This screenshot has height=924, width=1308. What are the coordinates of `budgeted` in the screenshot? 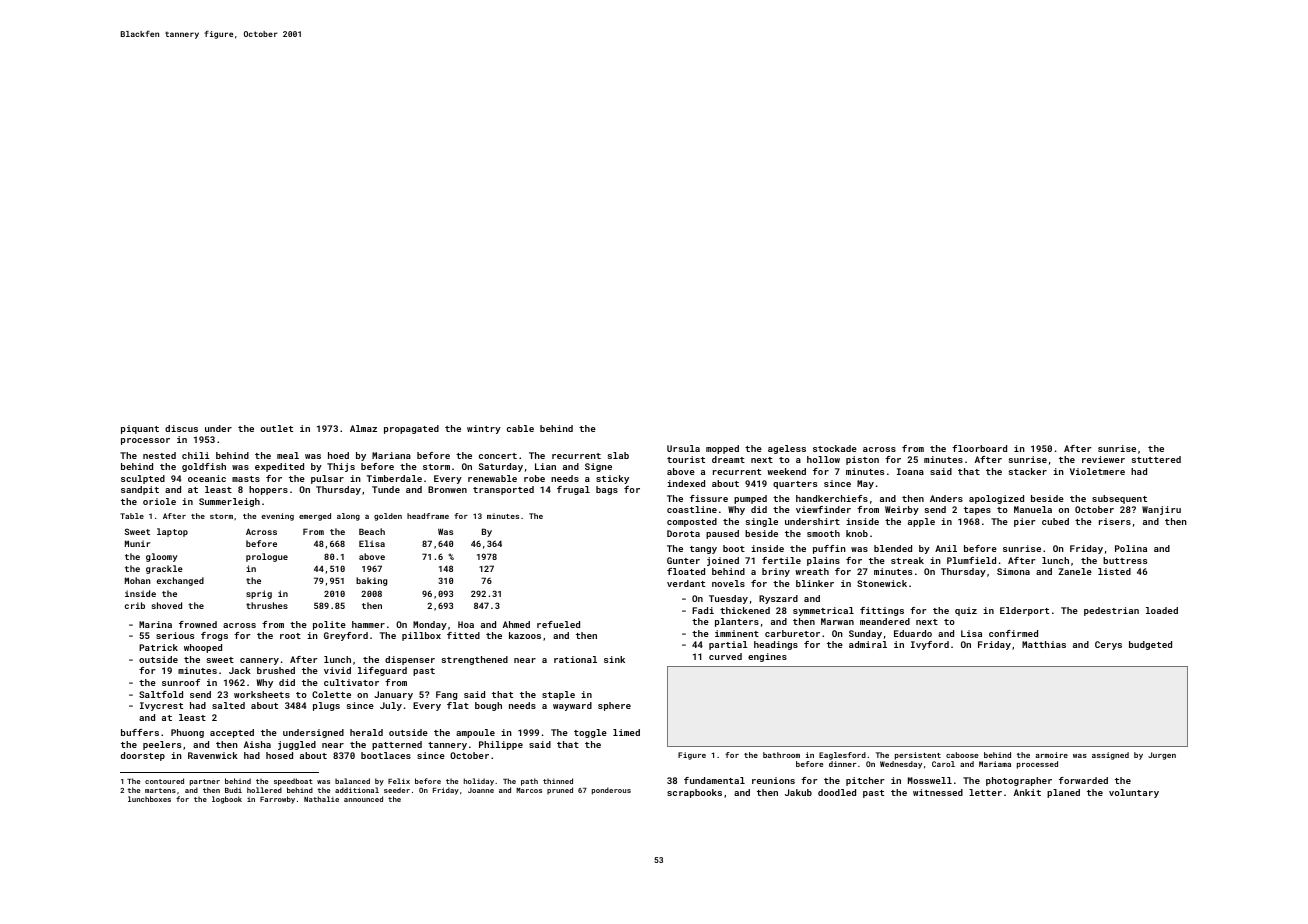 It's located at (1150, 645).
